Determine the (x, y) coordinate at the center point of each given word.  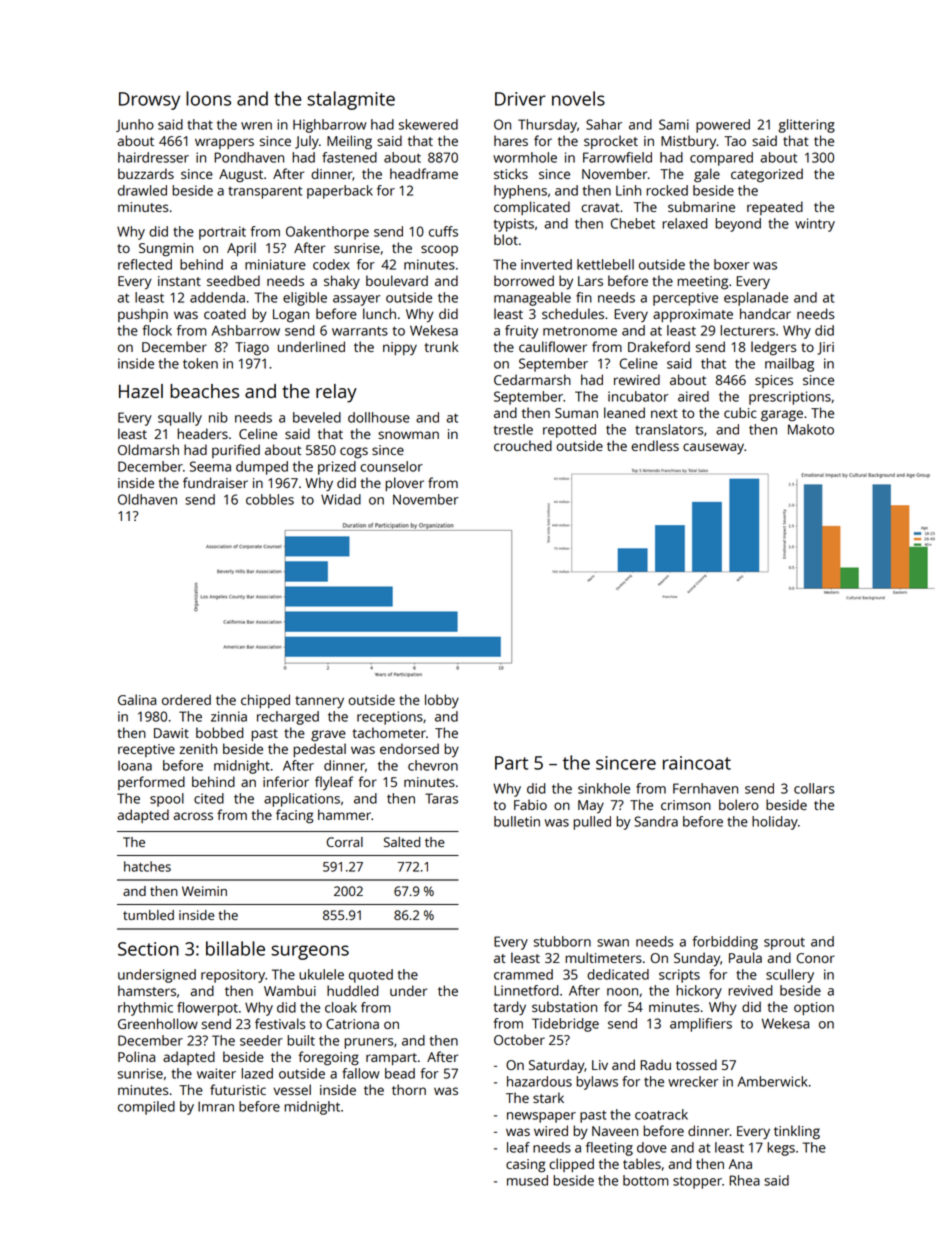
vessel (292, 1089)
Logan (291, 316)
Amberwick (773, 1081)
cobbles (270, 499)
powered (723, 126)
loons (208, 98)
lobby (442, 701)
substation (564, 1006)
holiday (775, 823)
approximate (693, 315)
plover (404, 484)
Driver (520, 99)
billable (235, 948)
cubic (740, 412)
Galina (137, 699)
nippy (400, 348)
